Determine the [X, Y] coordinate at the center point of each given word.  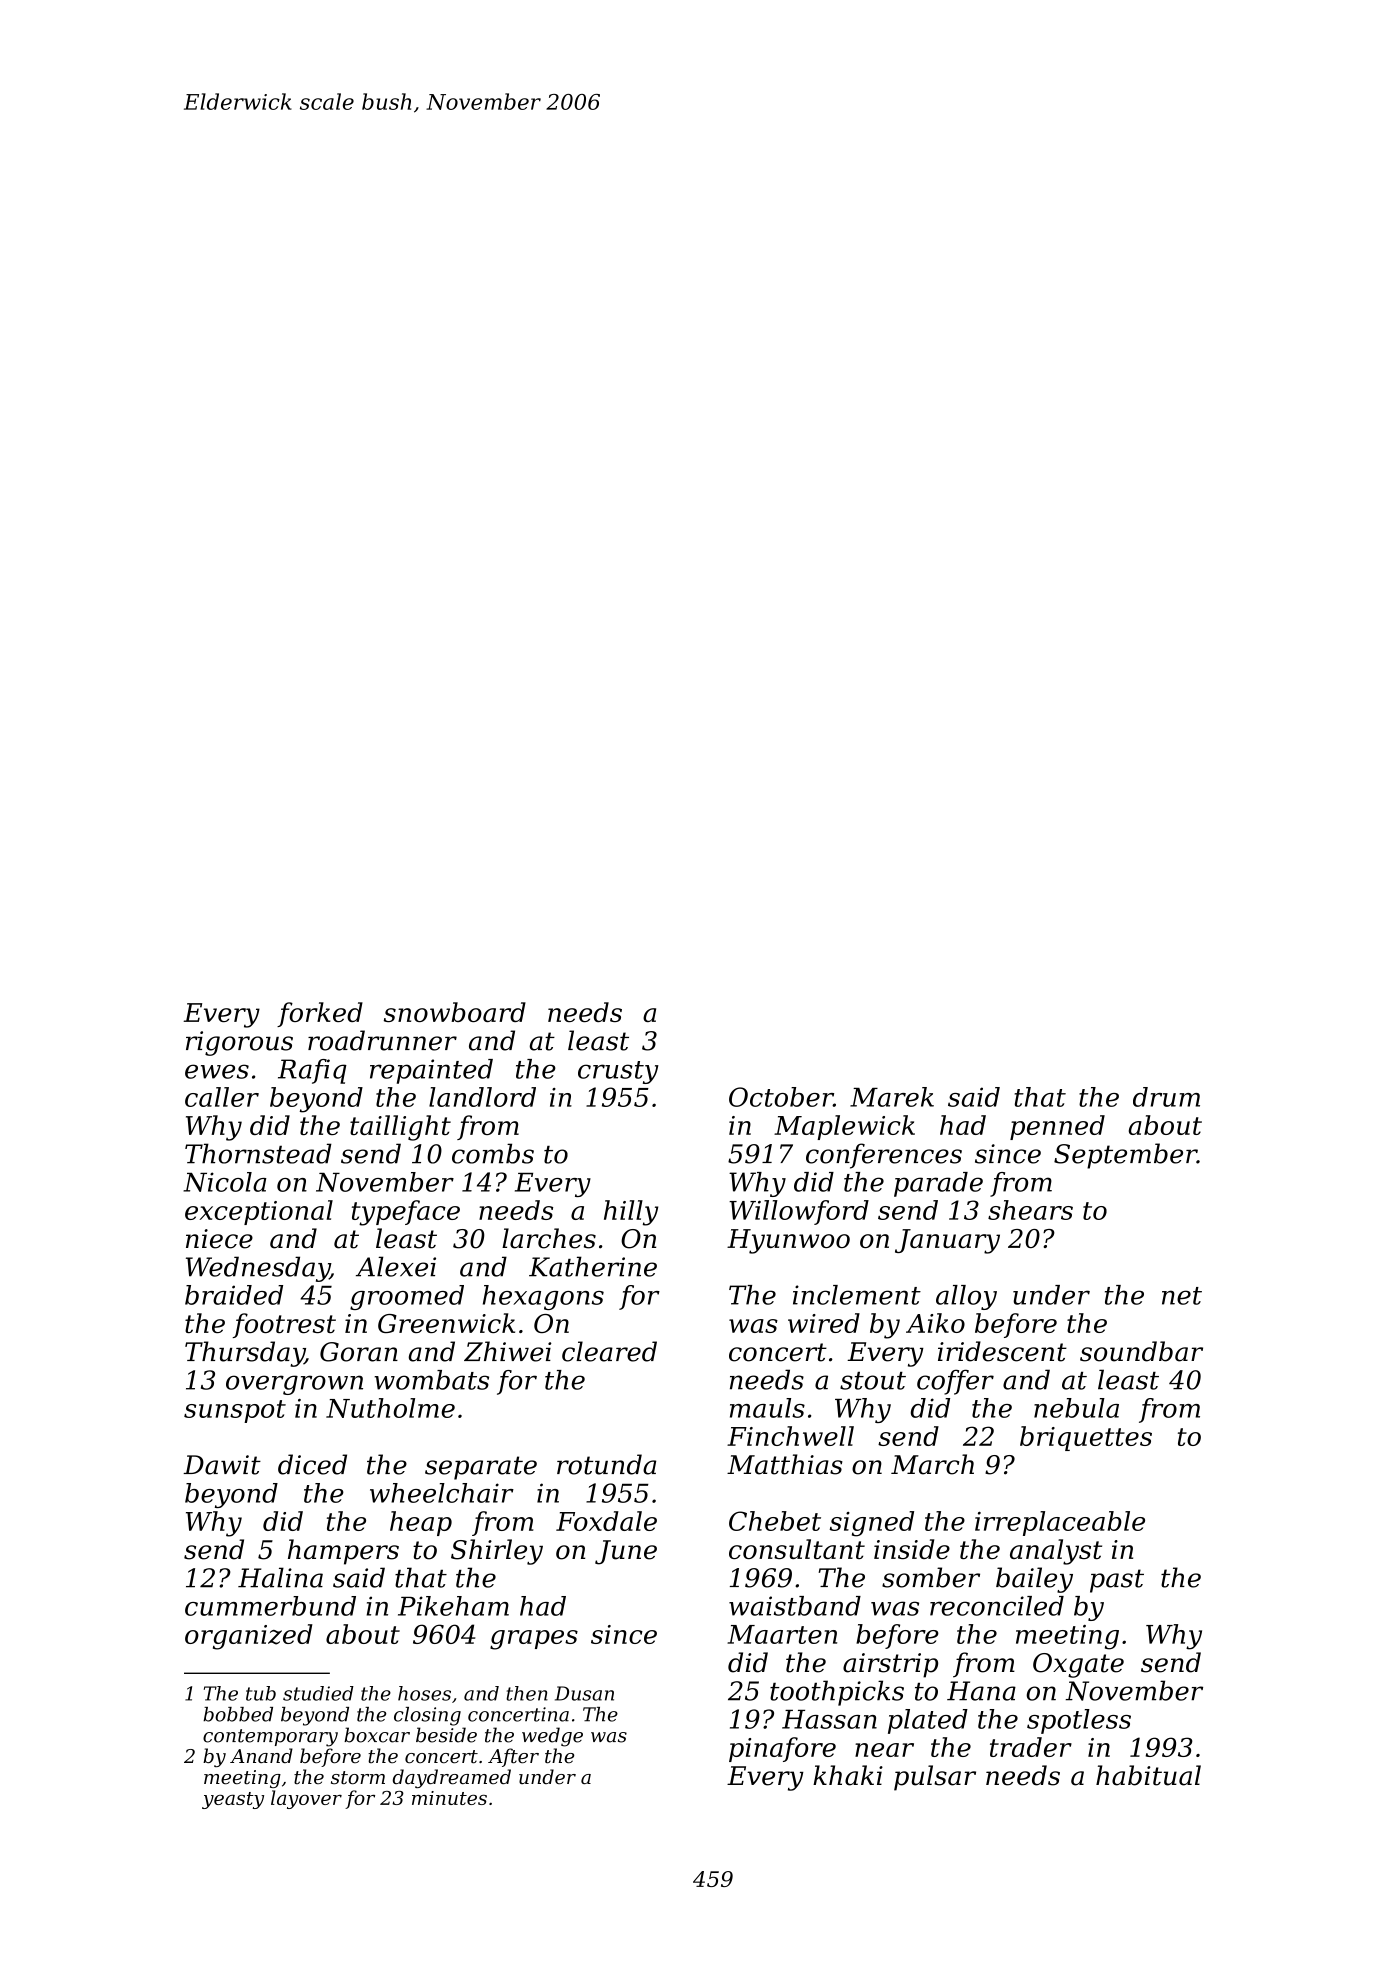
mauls [767, 1408]
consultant [797, 1549]
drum [1166, 1097]
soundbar [1141, 1351]
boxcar [377, 1735]
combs [493, 1153]
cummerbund [270, 1606]
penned [1057, 1127]
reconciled [997, 1606]
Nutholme [390, 1408]
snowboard [455, 1012]
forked [320, 1014]
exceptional [259, 1212]
